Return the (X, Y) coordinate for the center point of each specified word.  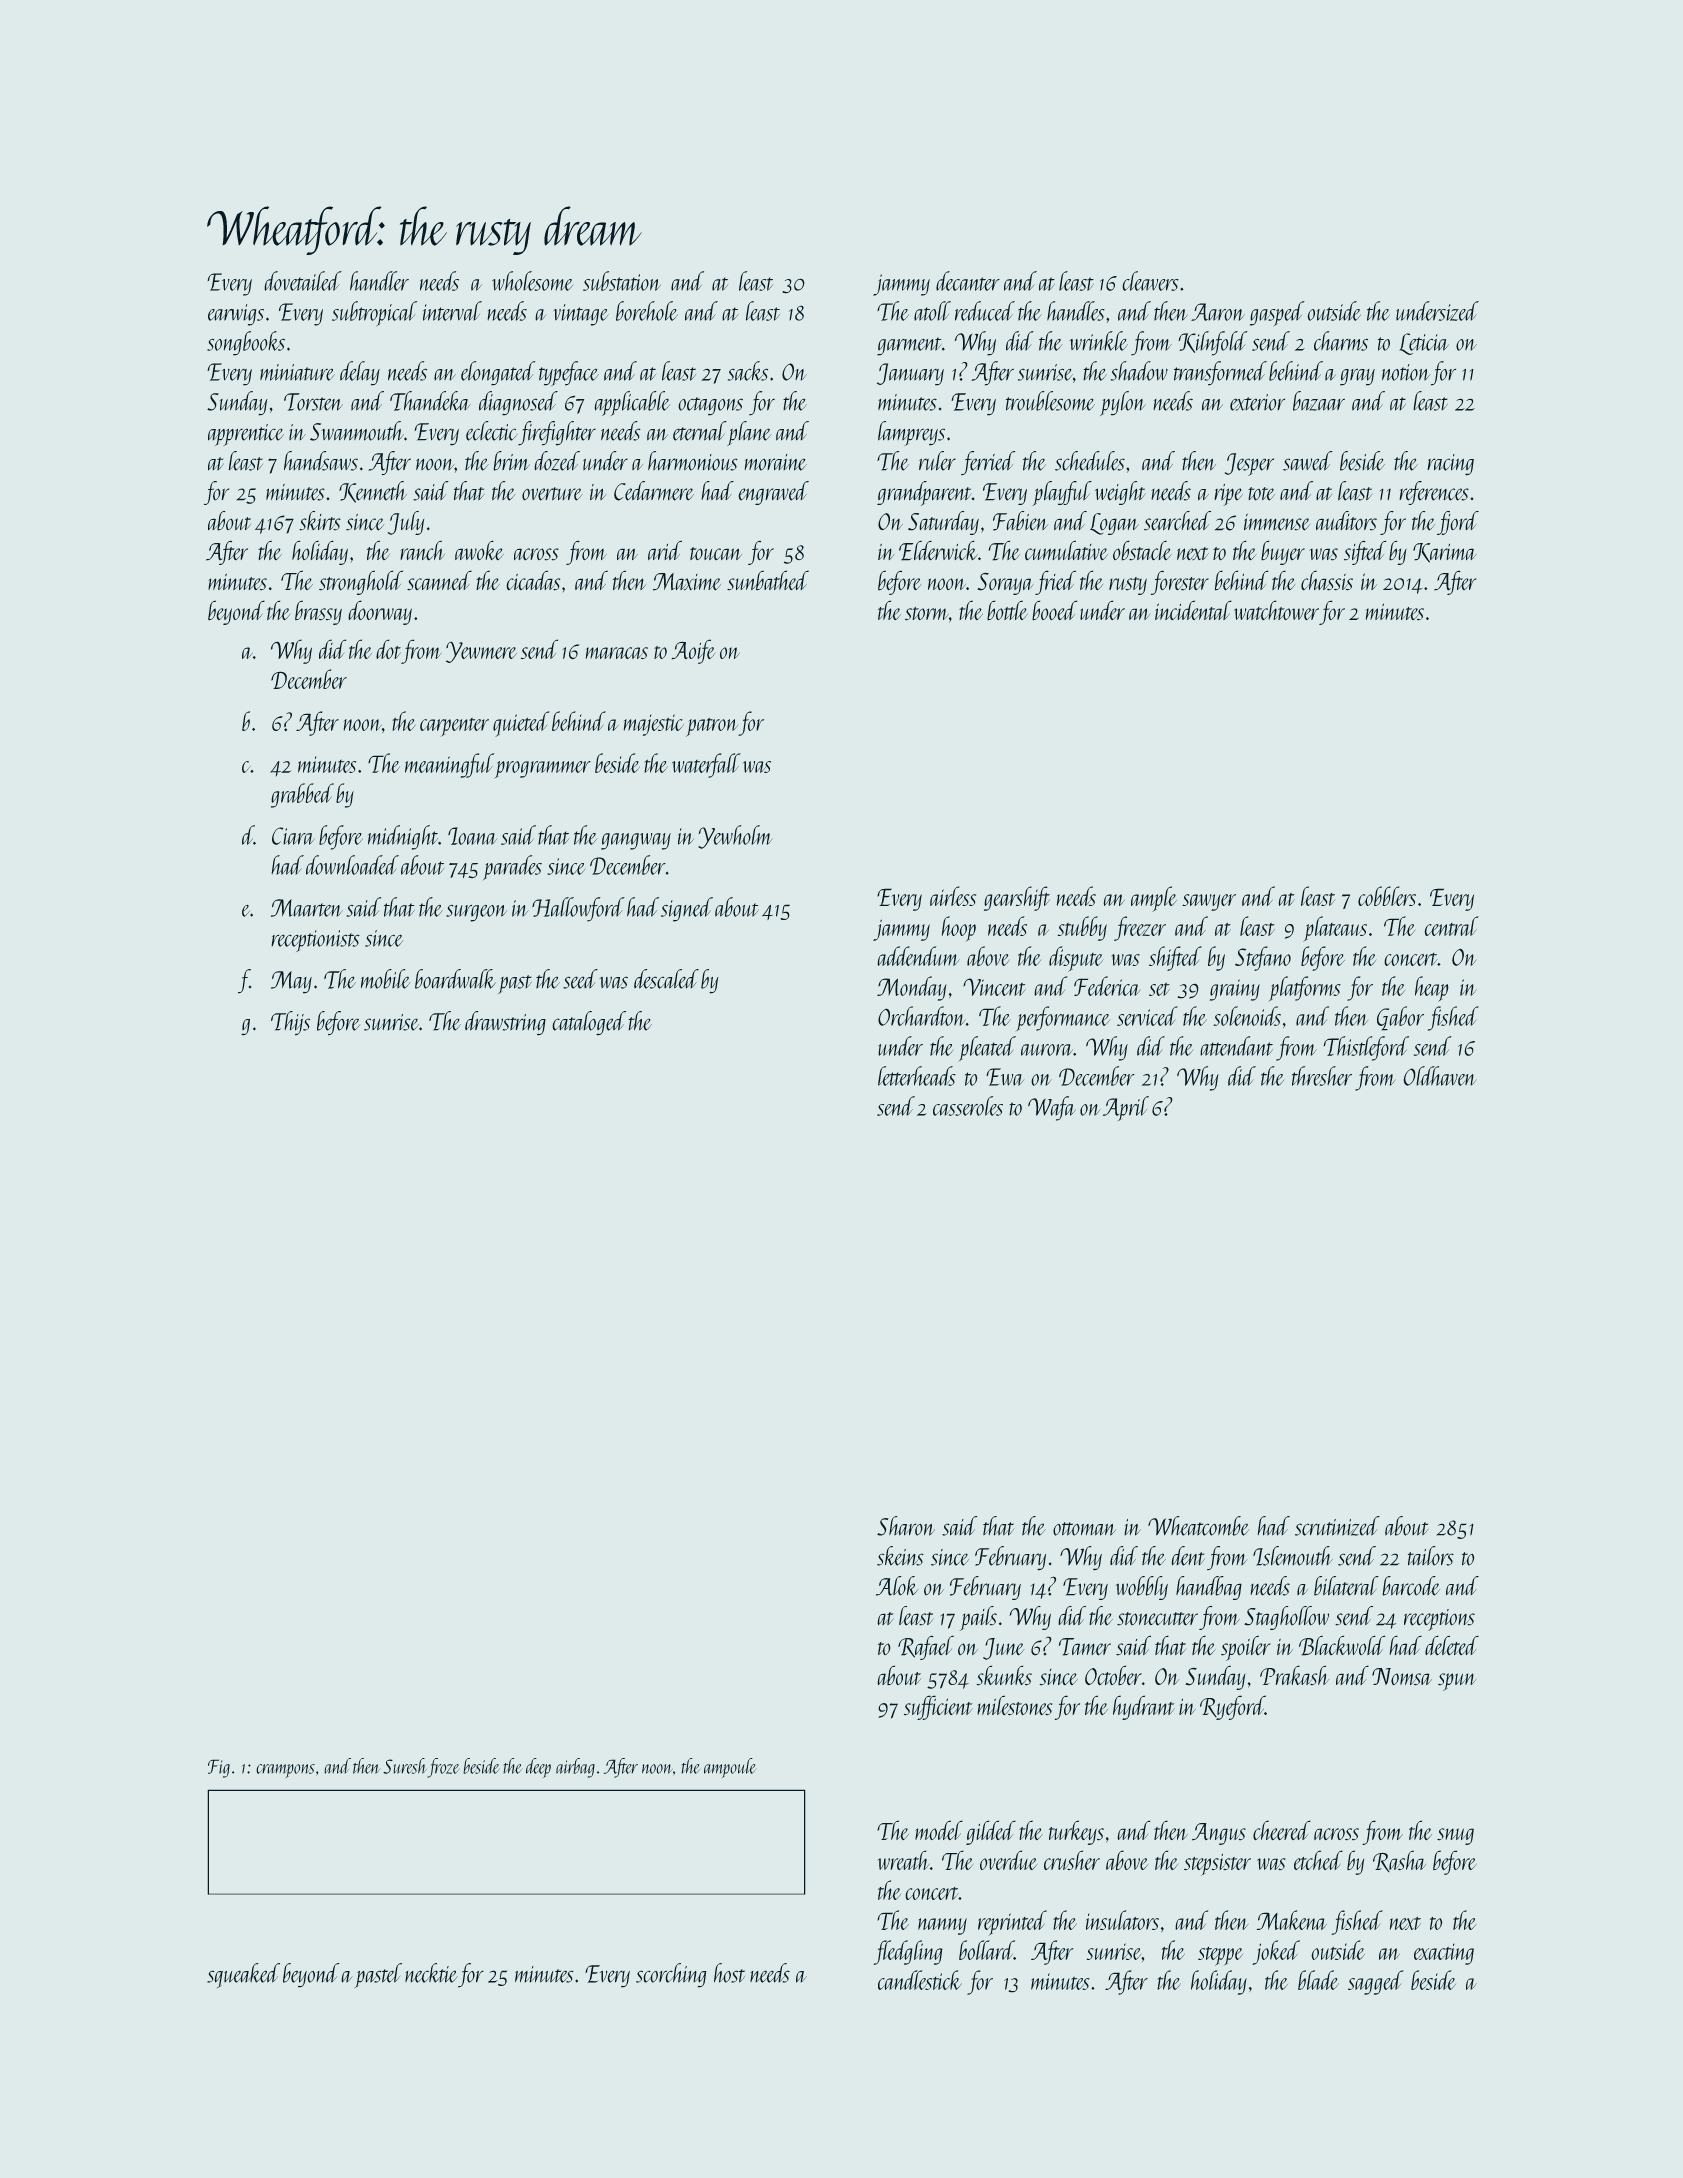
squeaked (243, 1975)
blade (1318, 1980)
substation (622, 281)
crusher (1072, 1860)
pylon (1123, 403)
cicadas (533, 580)
